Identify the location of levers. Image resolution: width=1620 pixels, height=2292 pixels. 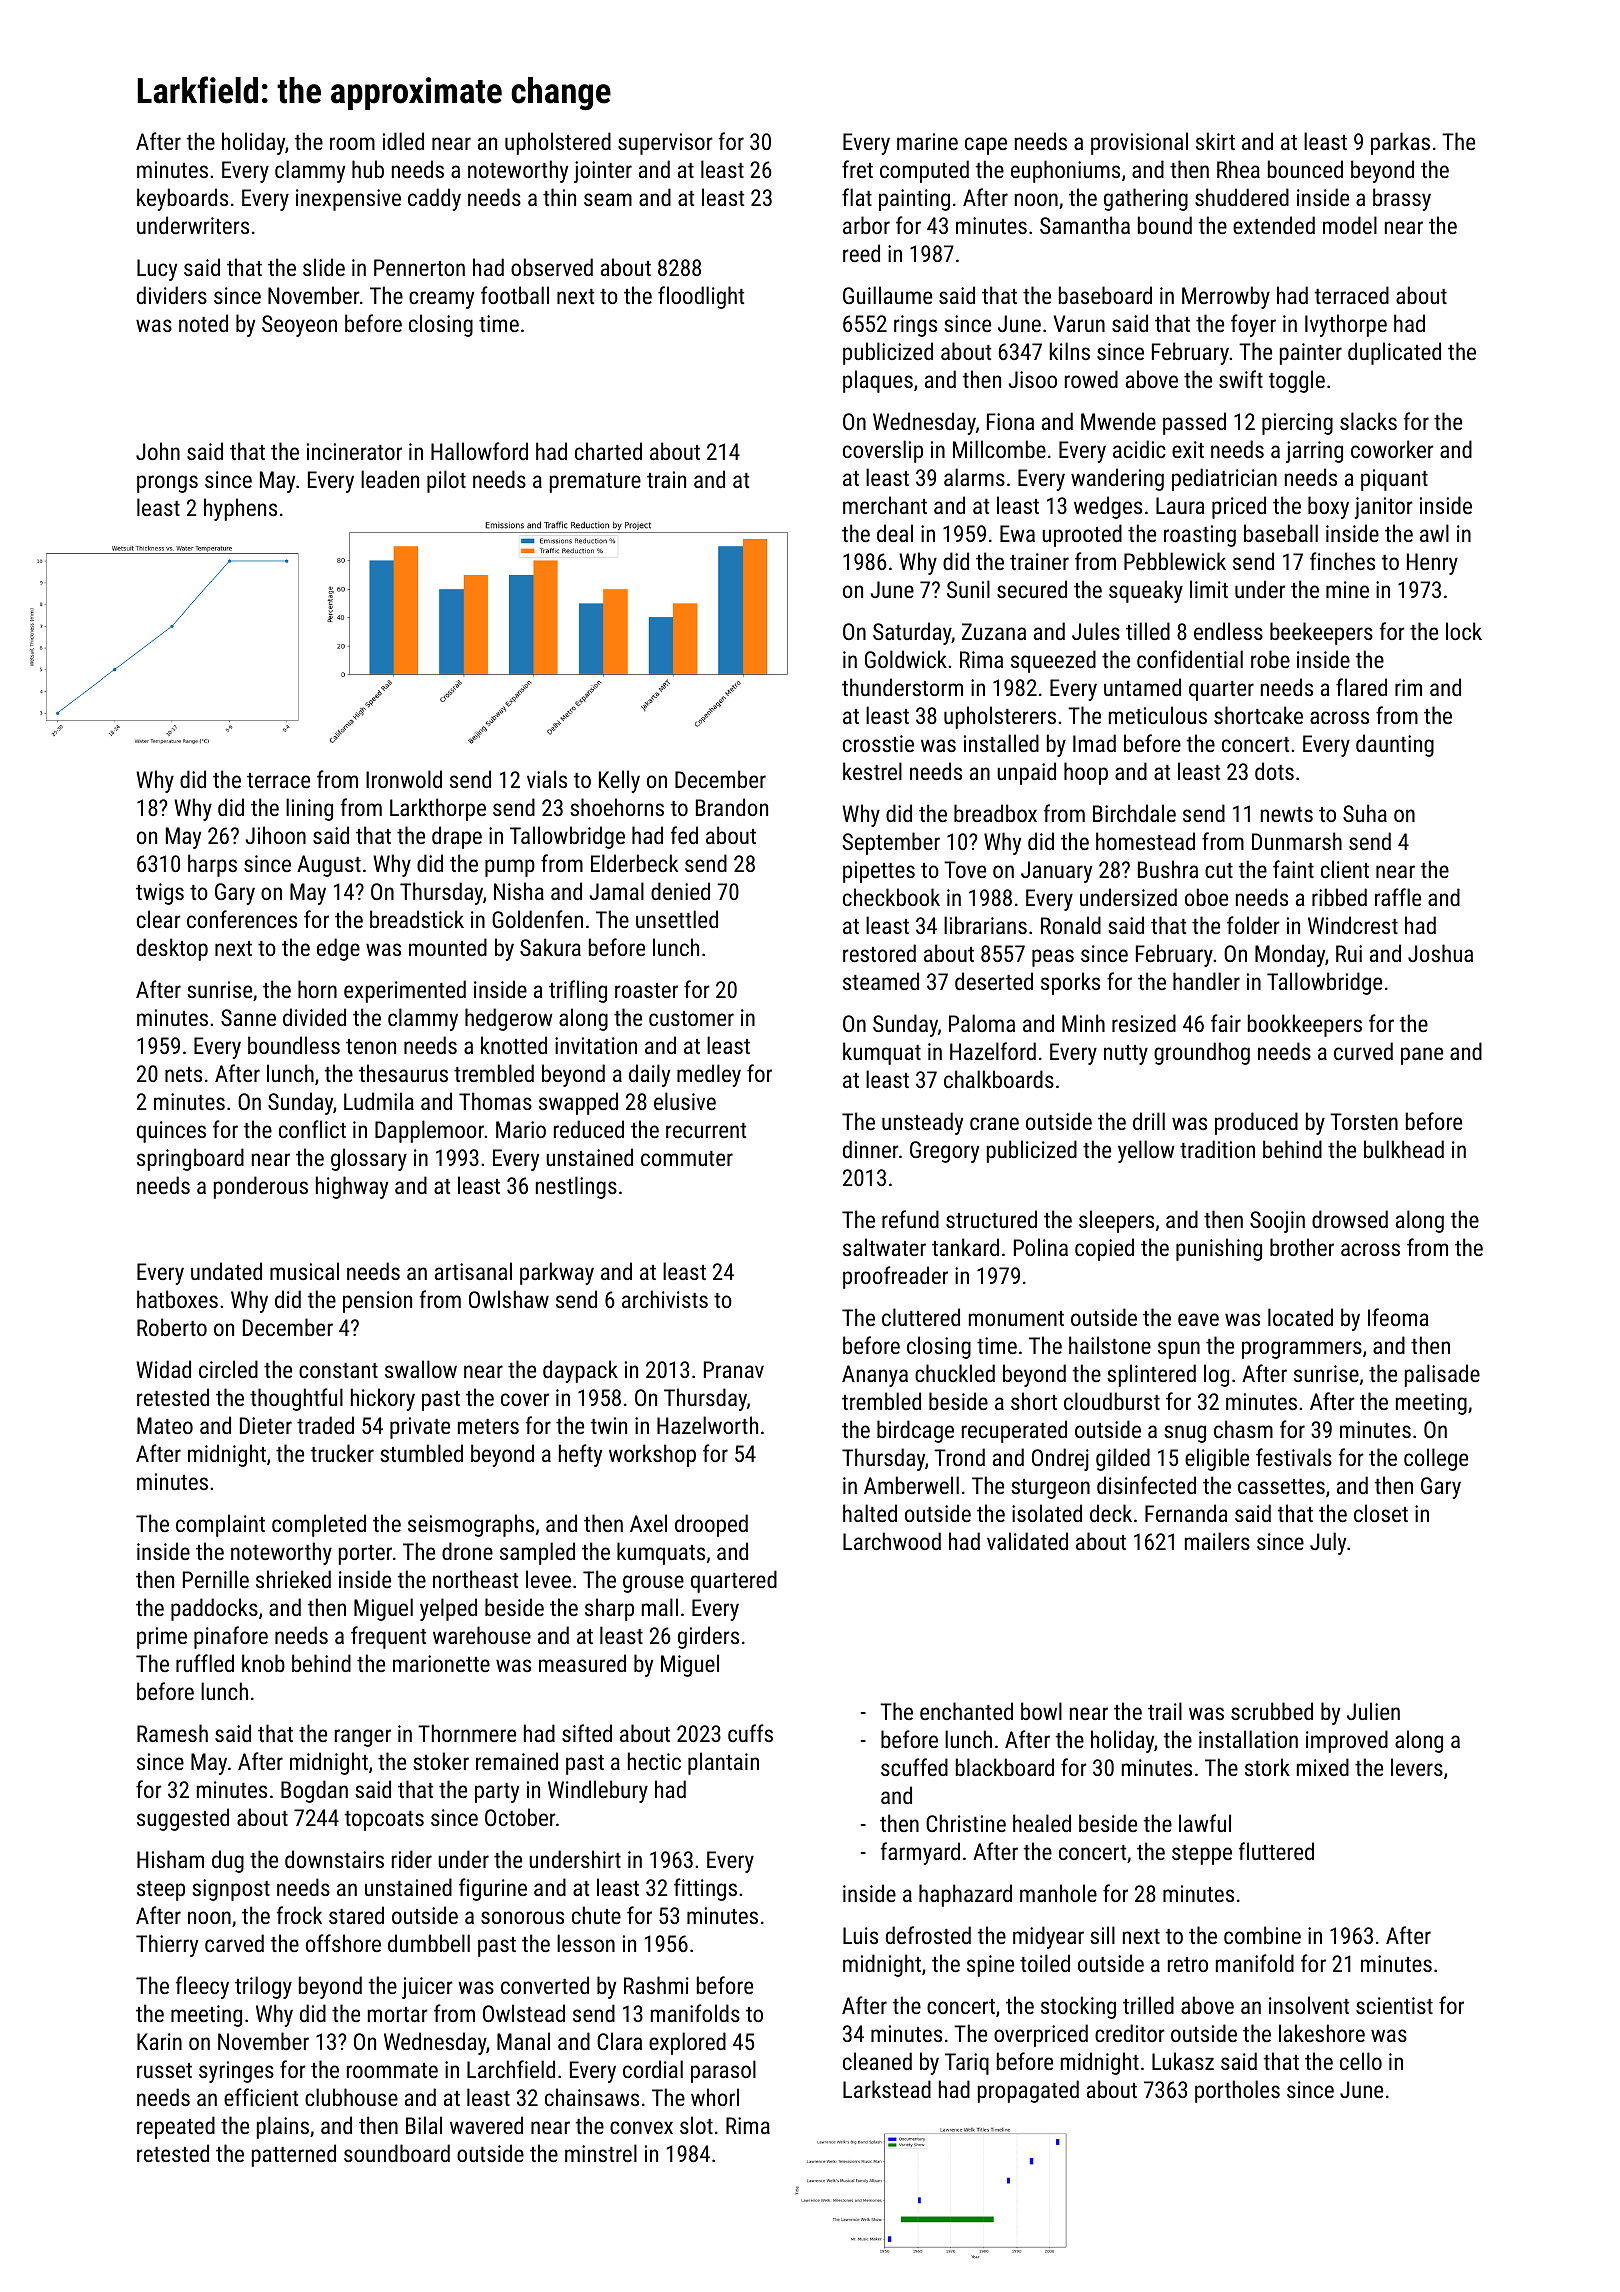
(1417, 1767).
